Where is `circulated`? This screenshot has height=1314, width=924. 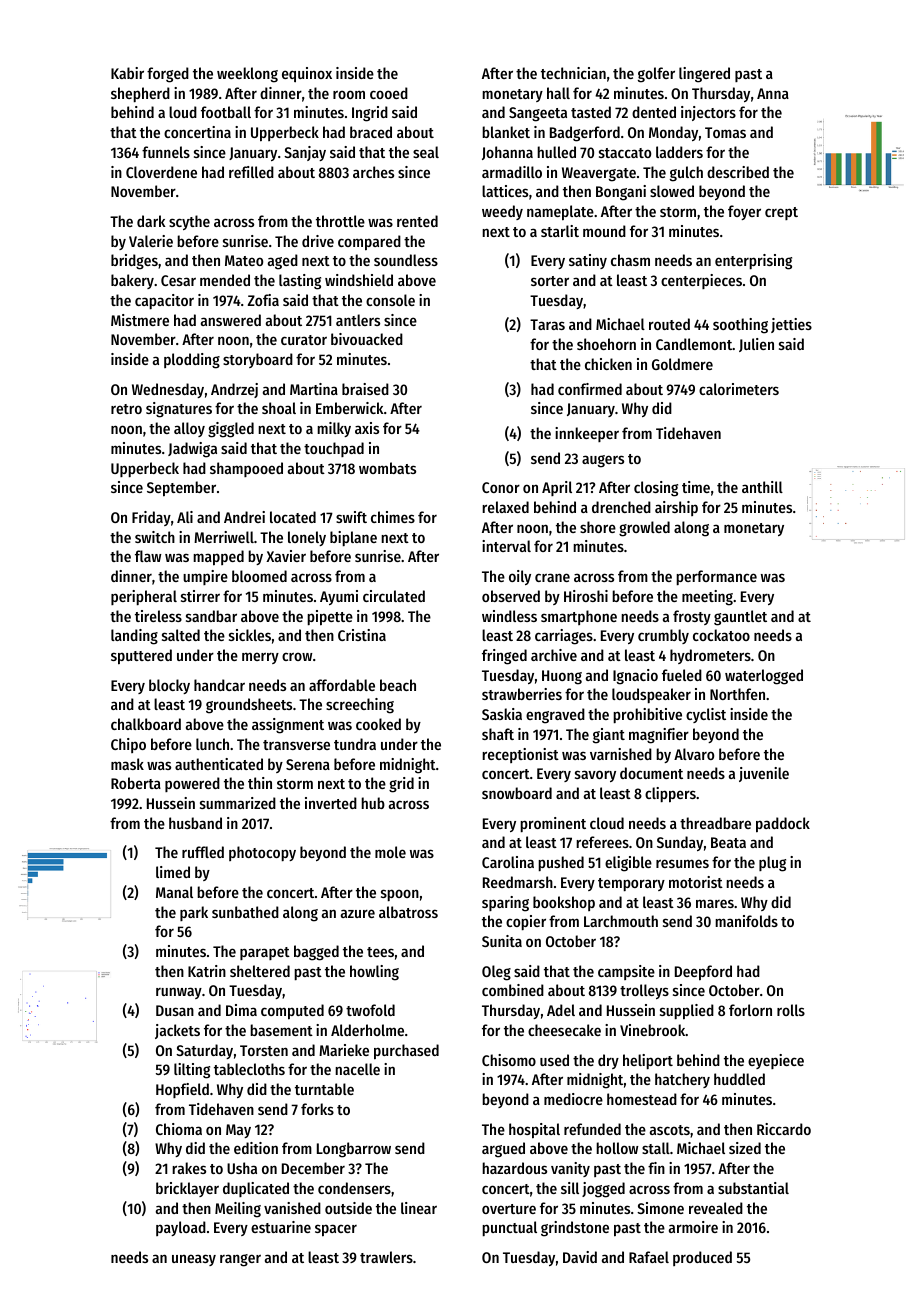
circulated is located at coordinates (394, 596).
